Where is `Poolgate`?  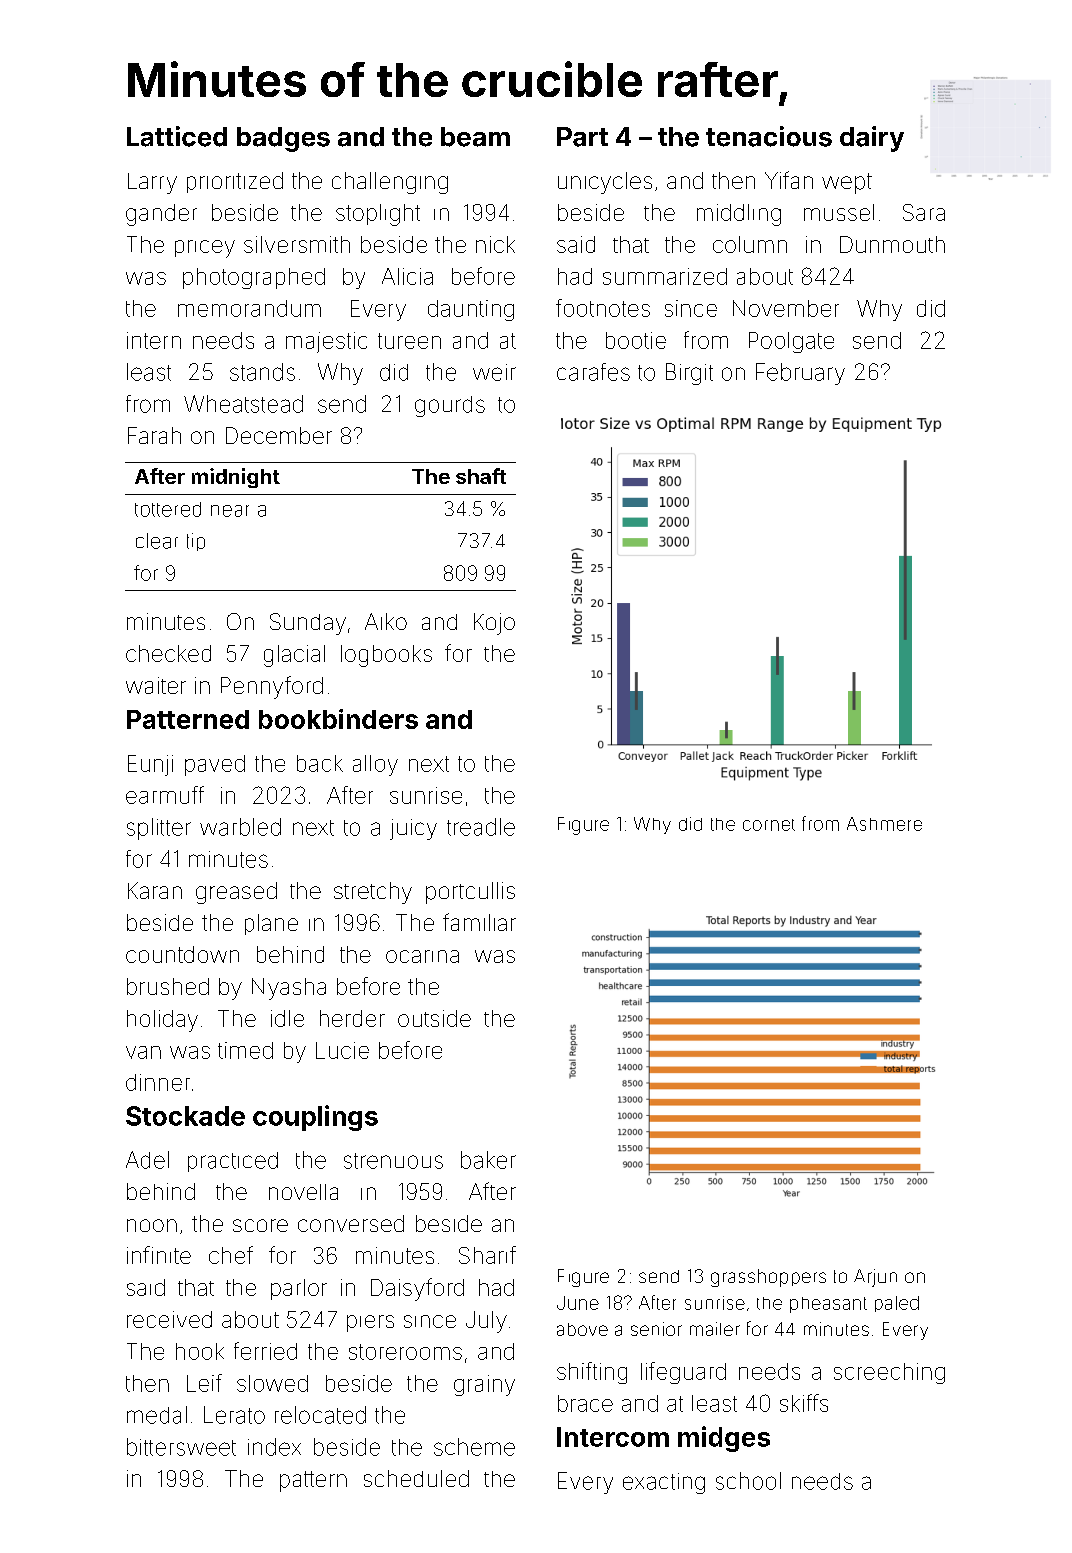 Poolgate is located at coordinates (791, 342).
